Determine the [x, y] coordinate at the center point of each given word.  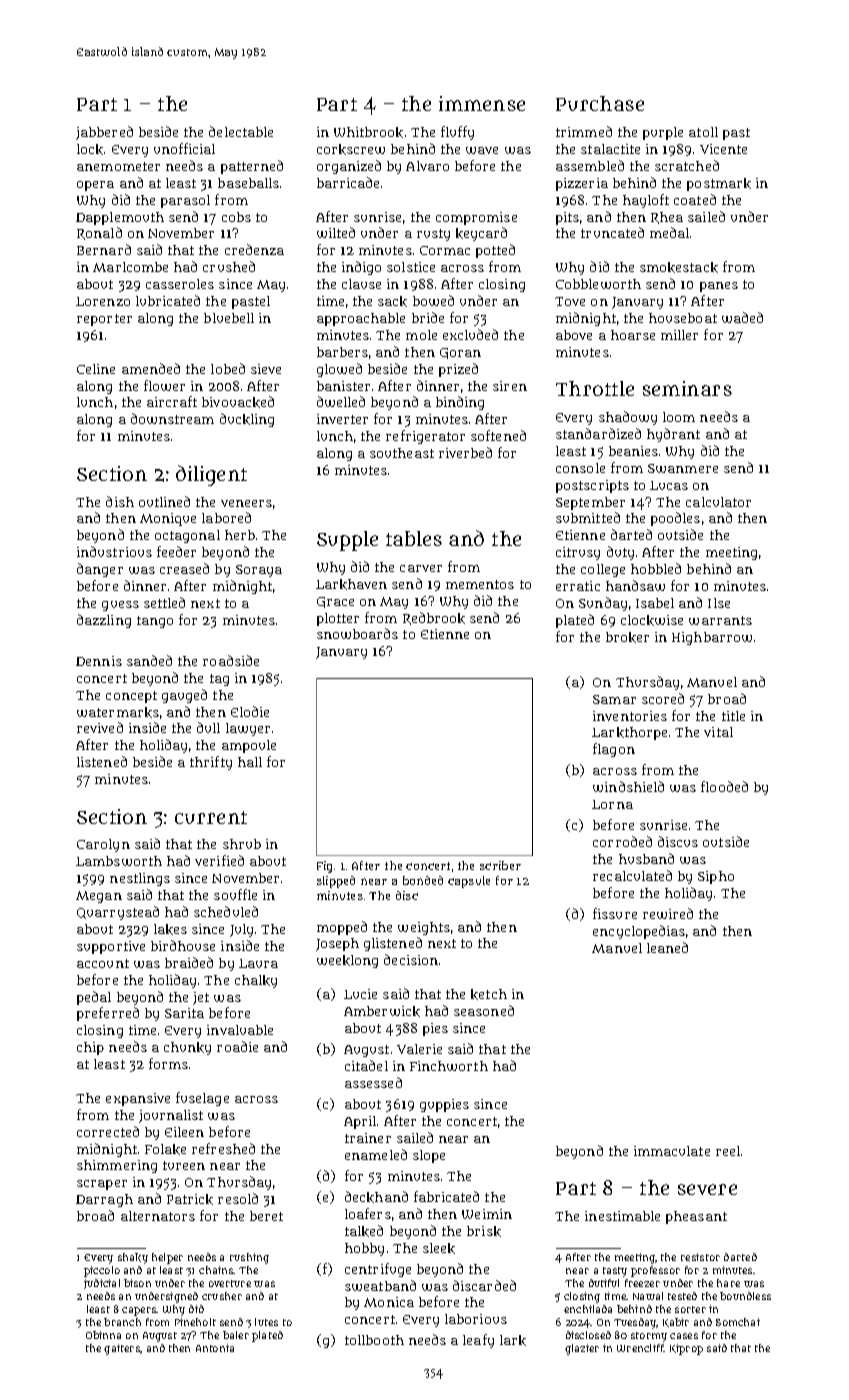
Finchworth [449, 1066]
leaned [667, 947]
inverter [342, 419]
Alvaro [427, 166]
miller [679, 335]
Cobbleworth [598, 284]
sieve [266, 369]
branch [122, 1322]
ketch [489, 994]
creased [184, 568]
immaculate [672, 1151]
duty [620, 553]
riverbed [465, 452]
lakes [170, 929]
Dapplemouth [120, 218]
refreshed [223, 1148]
